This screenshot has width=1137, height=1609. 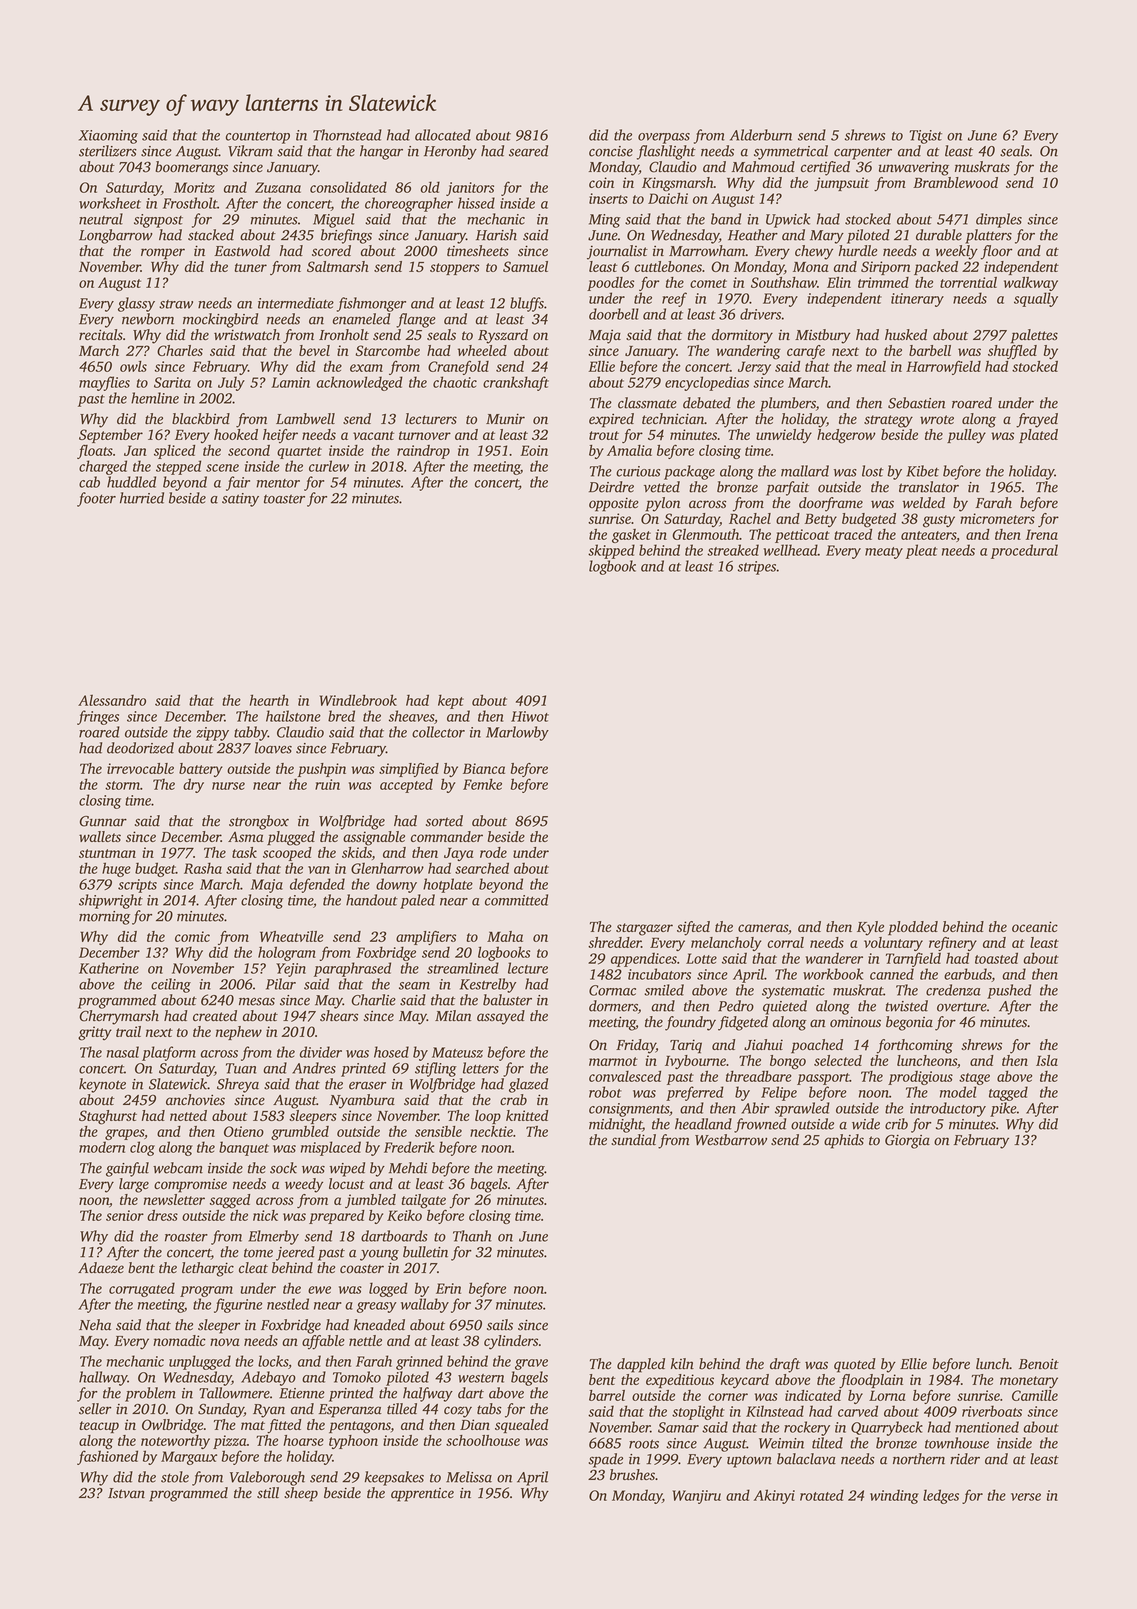 I want to click on ceiling, so click(x=171, y=985).
